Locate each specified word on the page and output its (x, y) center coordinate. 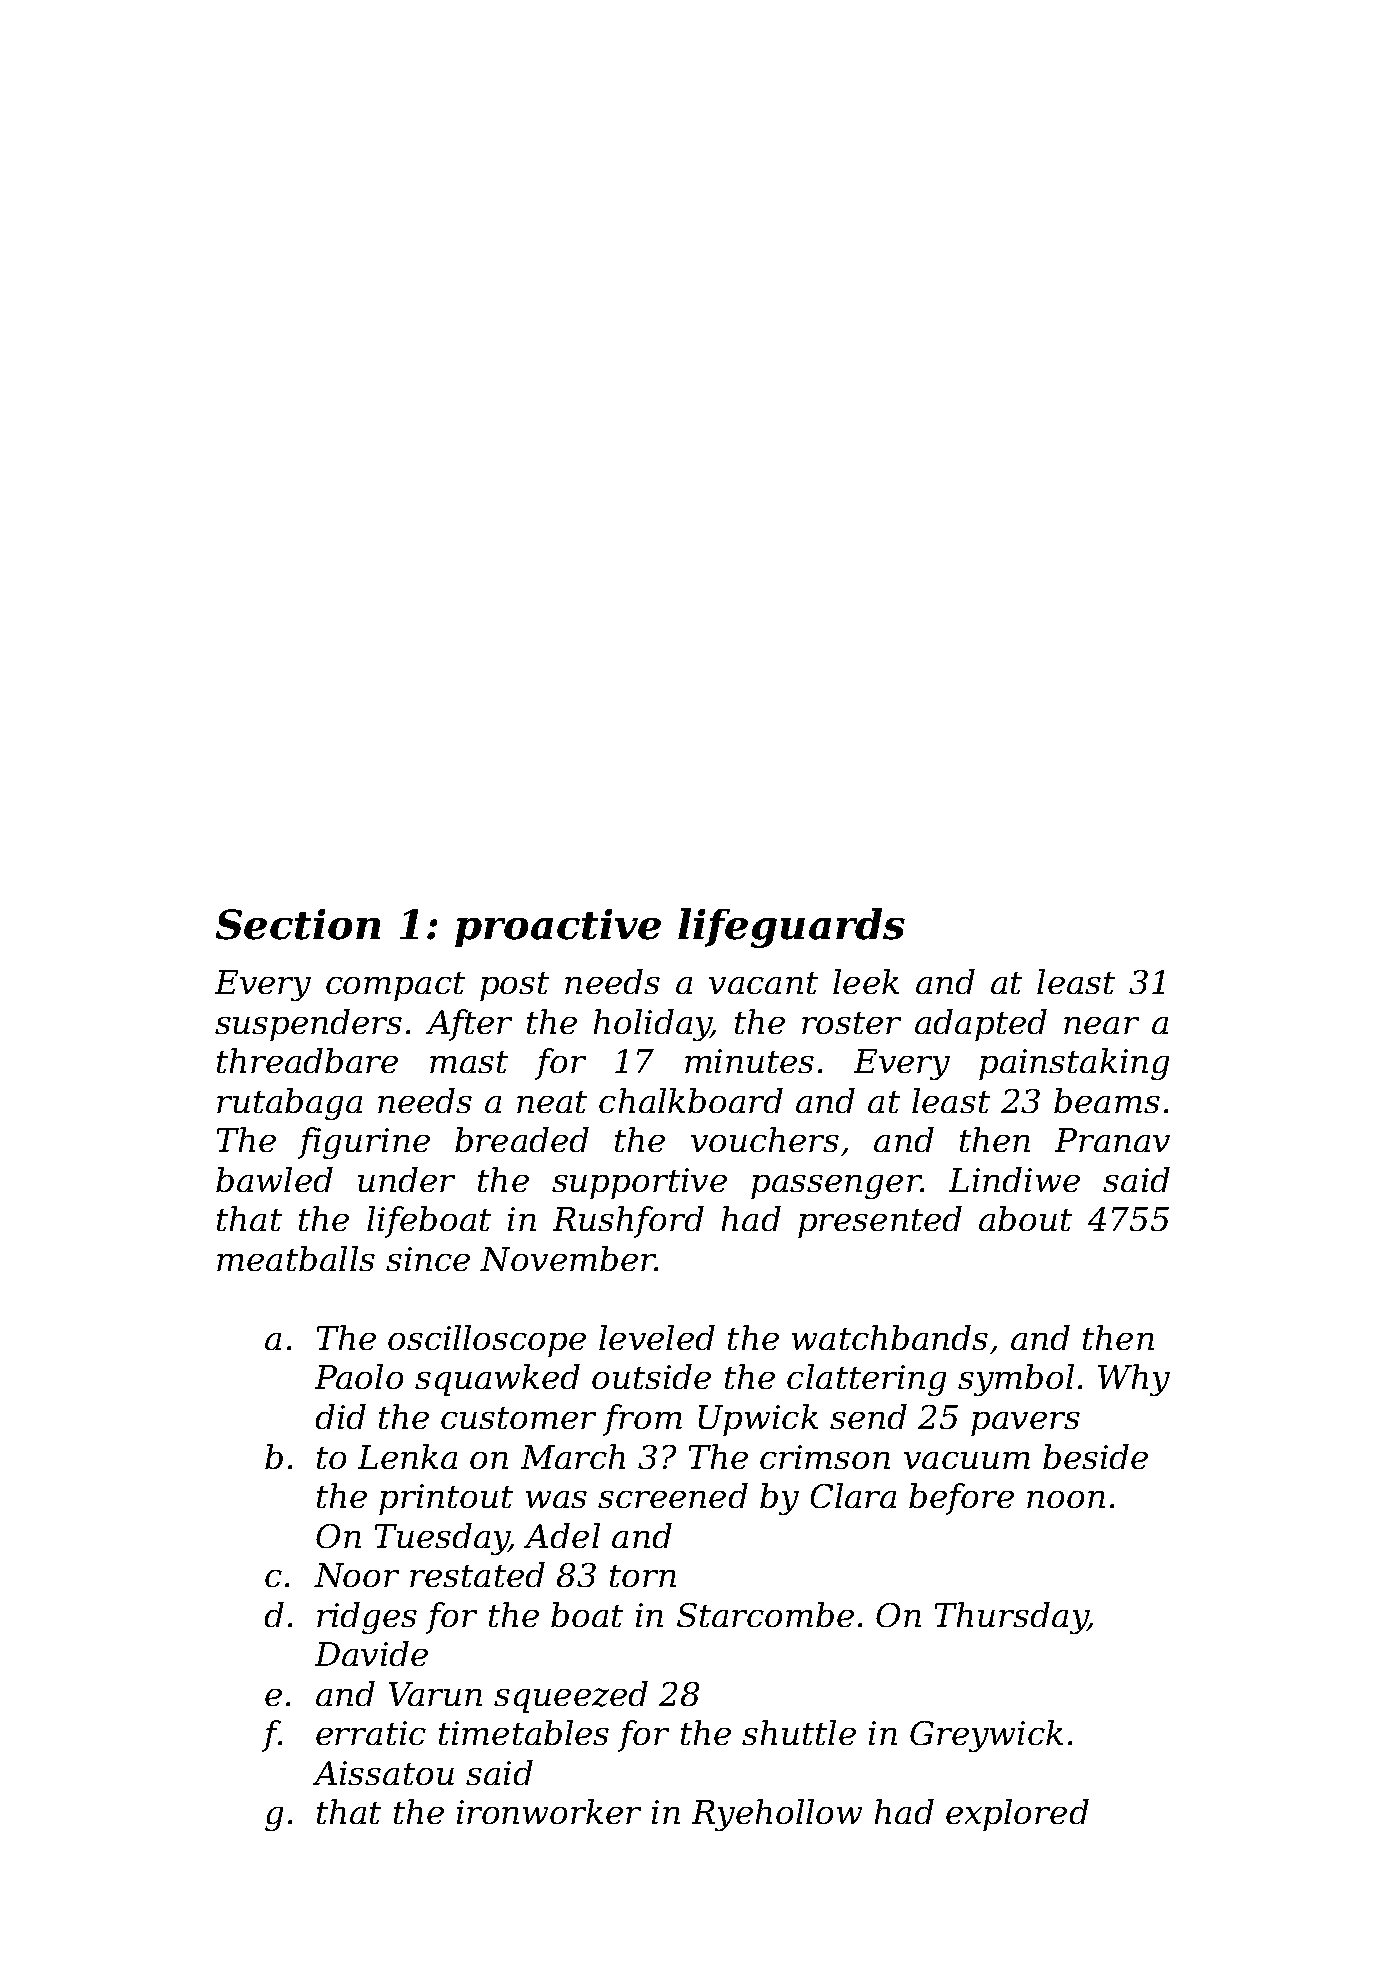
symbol (1016, 1380)
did (341, 1416)
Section (298, 924)
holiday (652, 1025)
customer (518, 1418)
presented (880, 1222)
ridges (367, 1618)
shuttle (799, 1732)
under (406, 1179)
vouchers (765, 1139)
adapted (981, 1025)
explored (1017, 1815)
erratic (371, 1733)
